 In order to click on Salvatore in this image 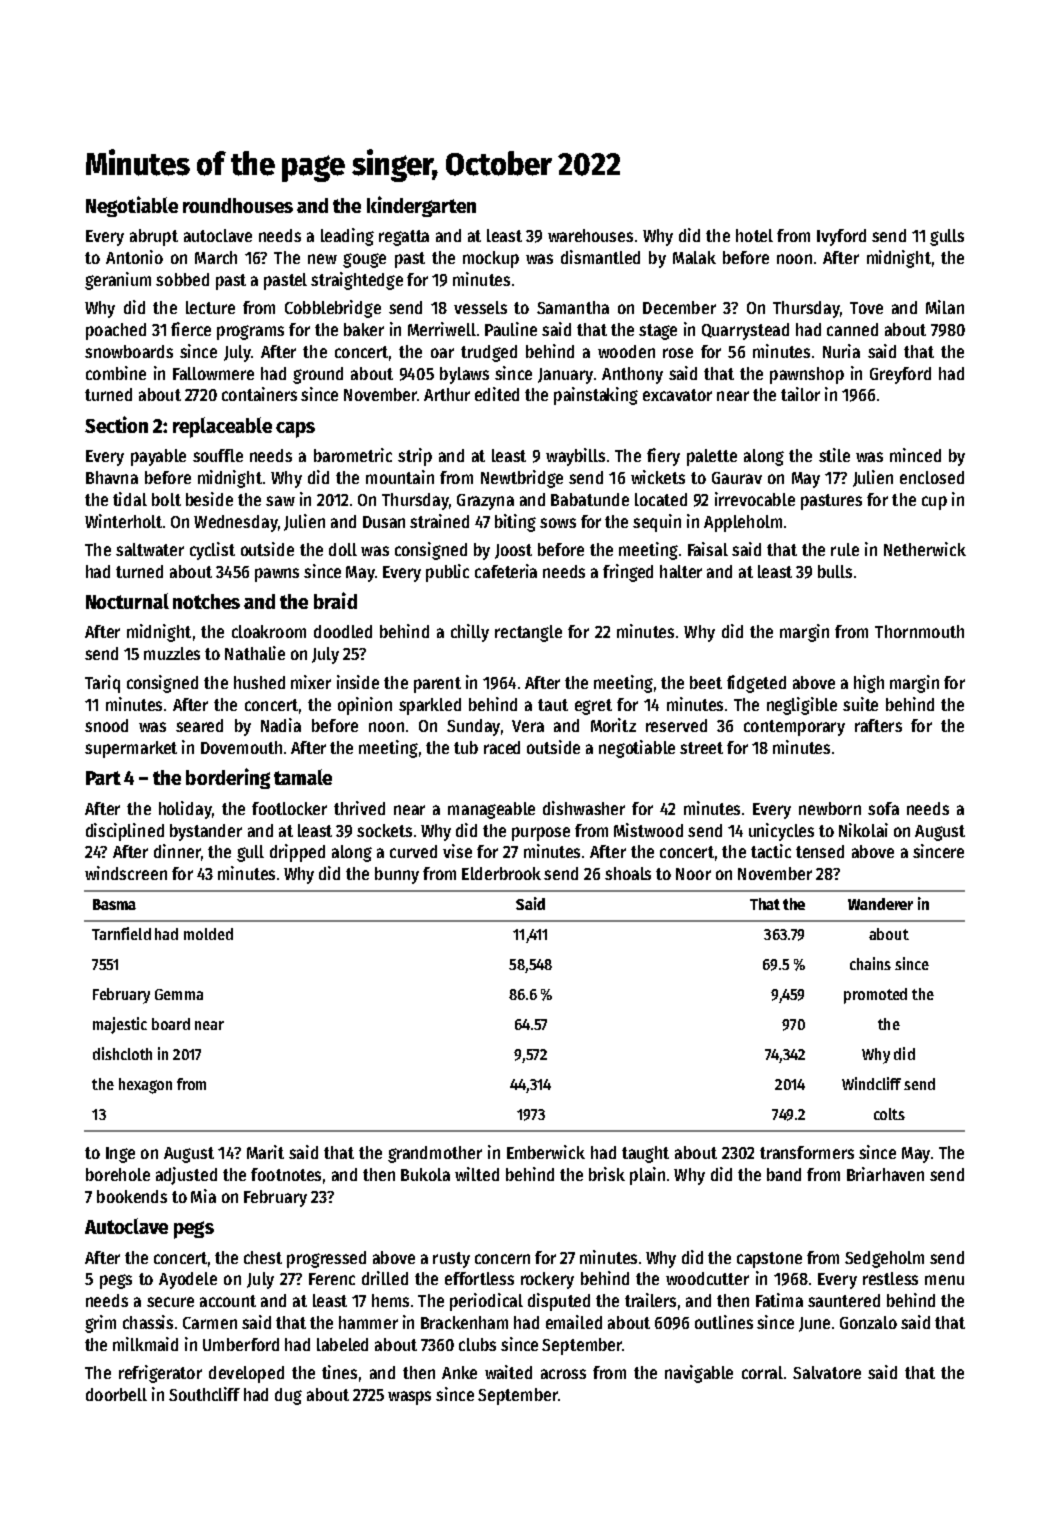, I will do `click(827, 1372)`.
